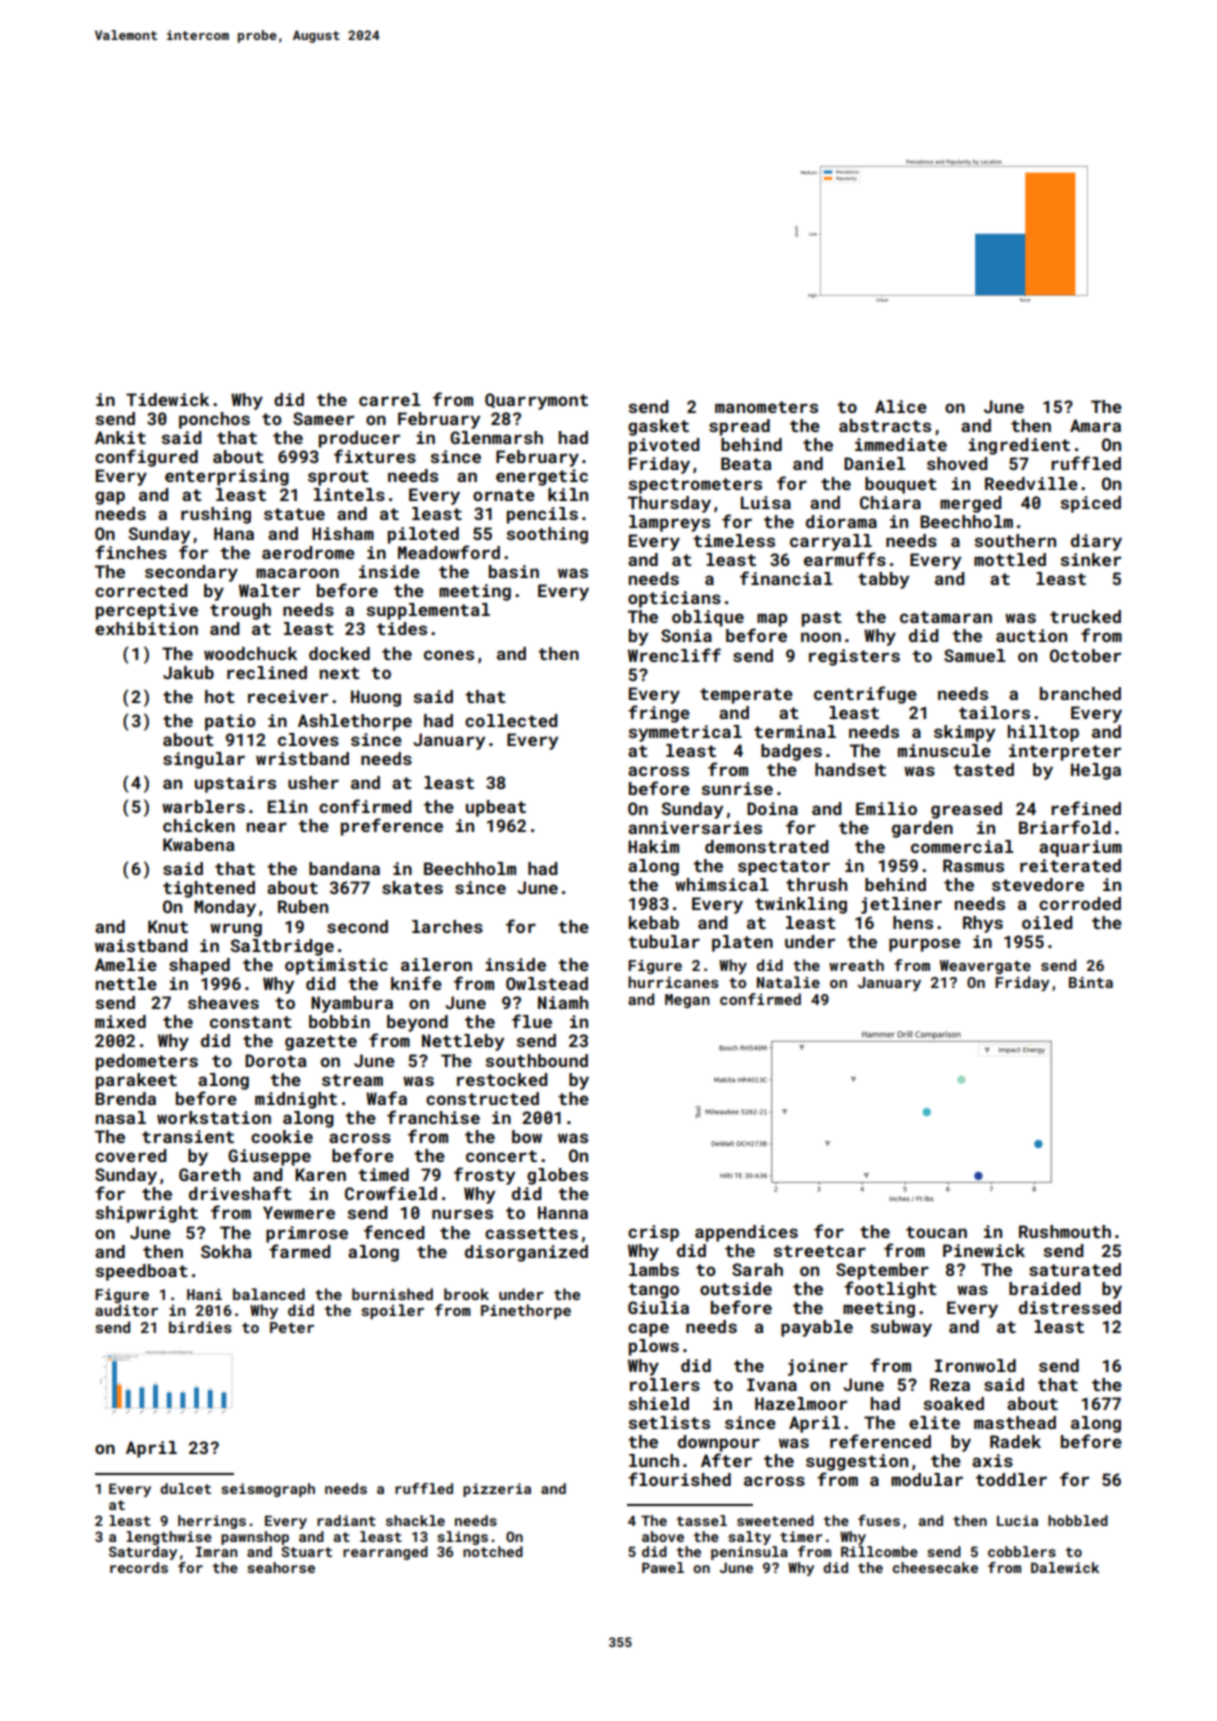  What do you see at coordinates (985, 967) in the document?
I see `Weavergate` at bounding box center [985, 967].
